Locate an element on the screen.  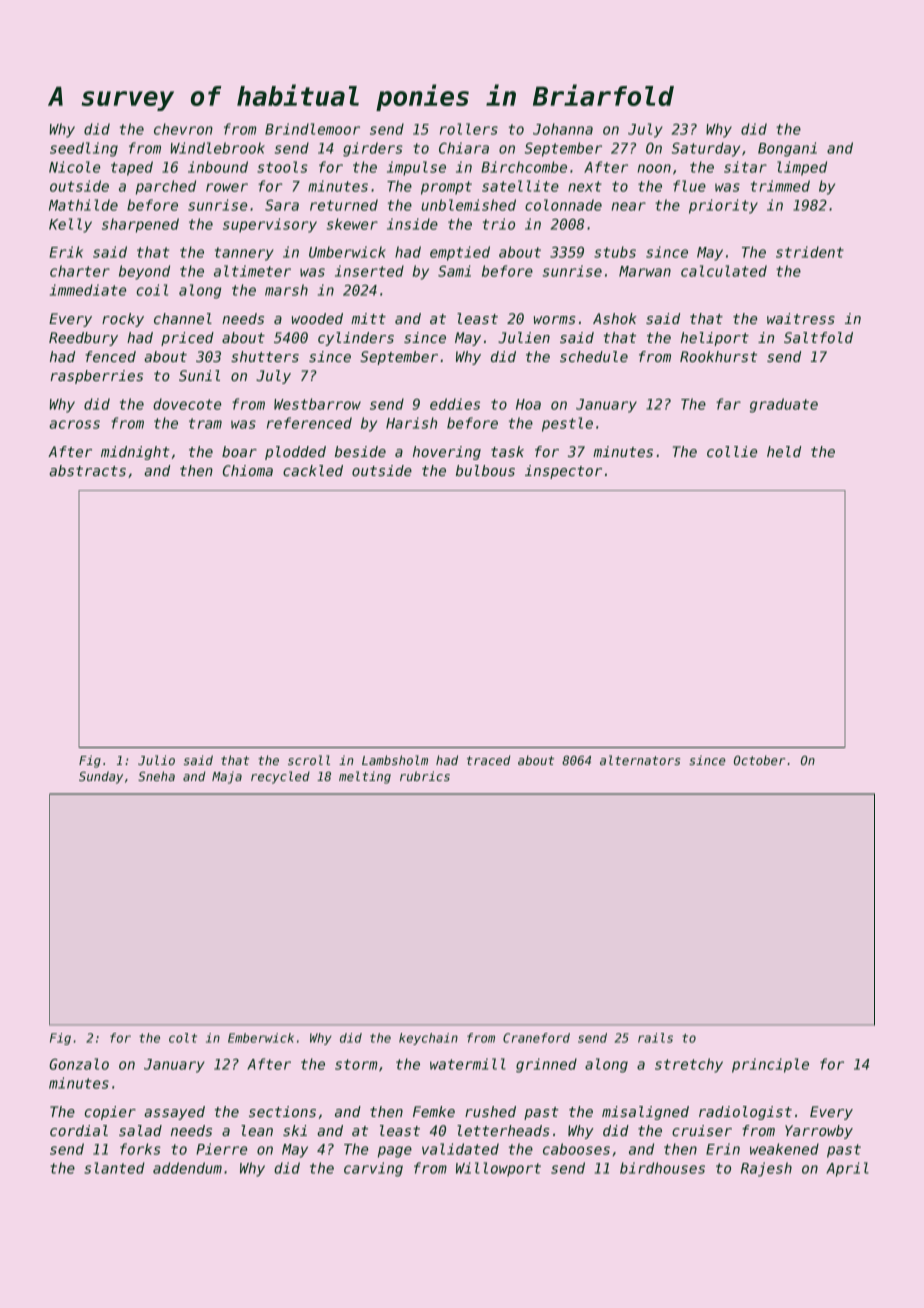
Sneha is located at coordinates (156, 776).
